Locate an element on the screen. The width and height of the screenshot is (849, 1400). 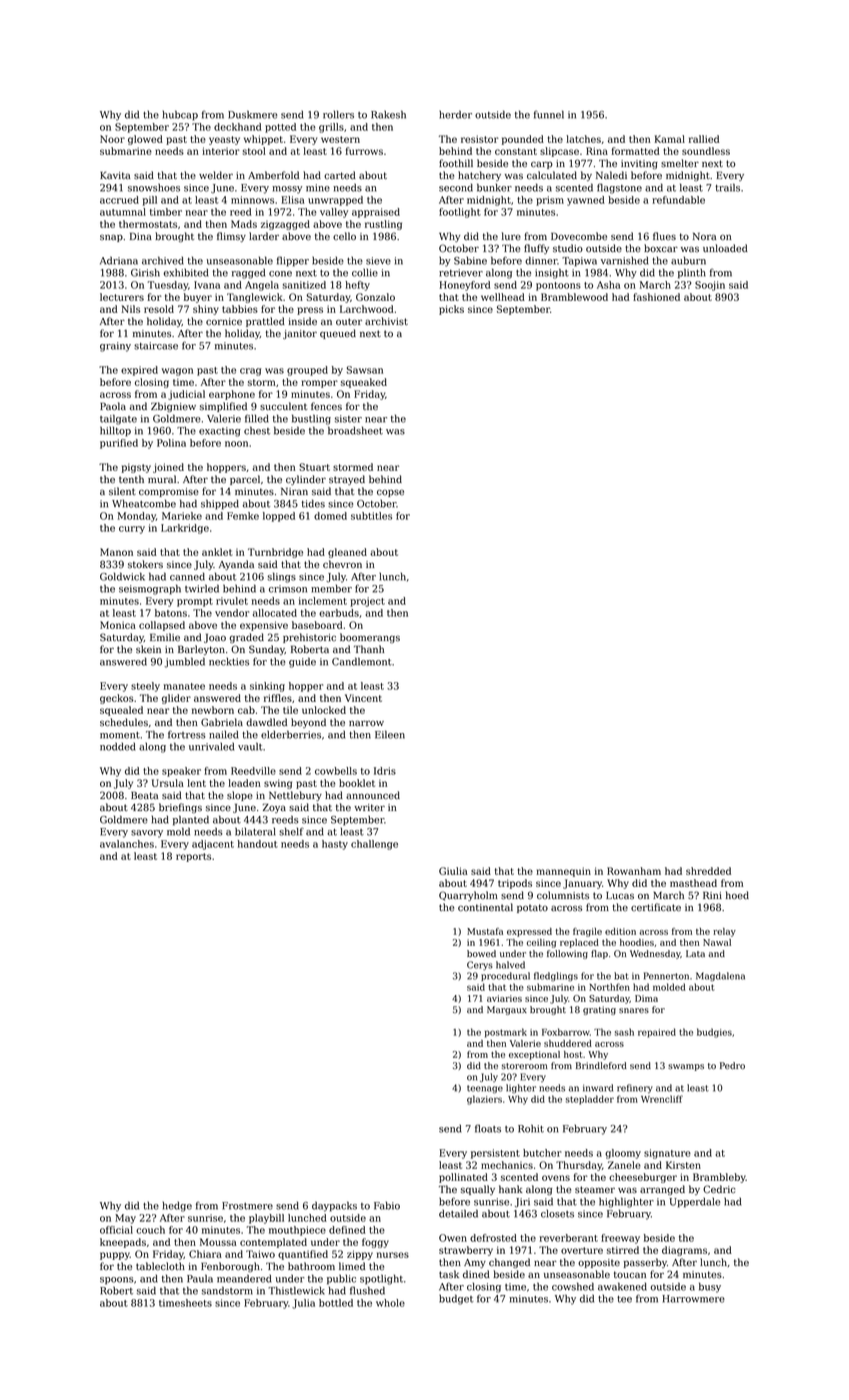
copse is located at coordinates (390, 493).
